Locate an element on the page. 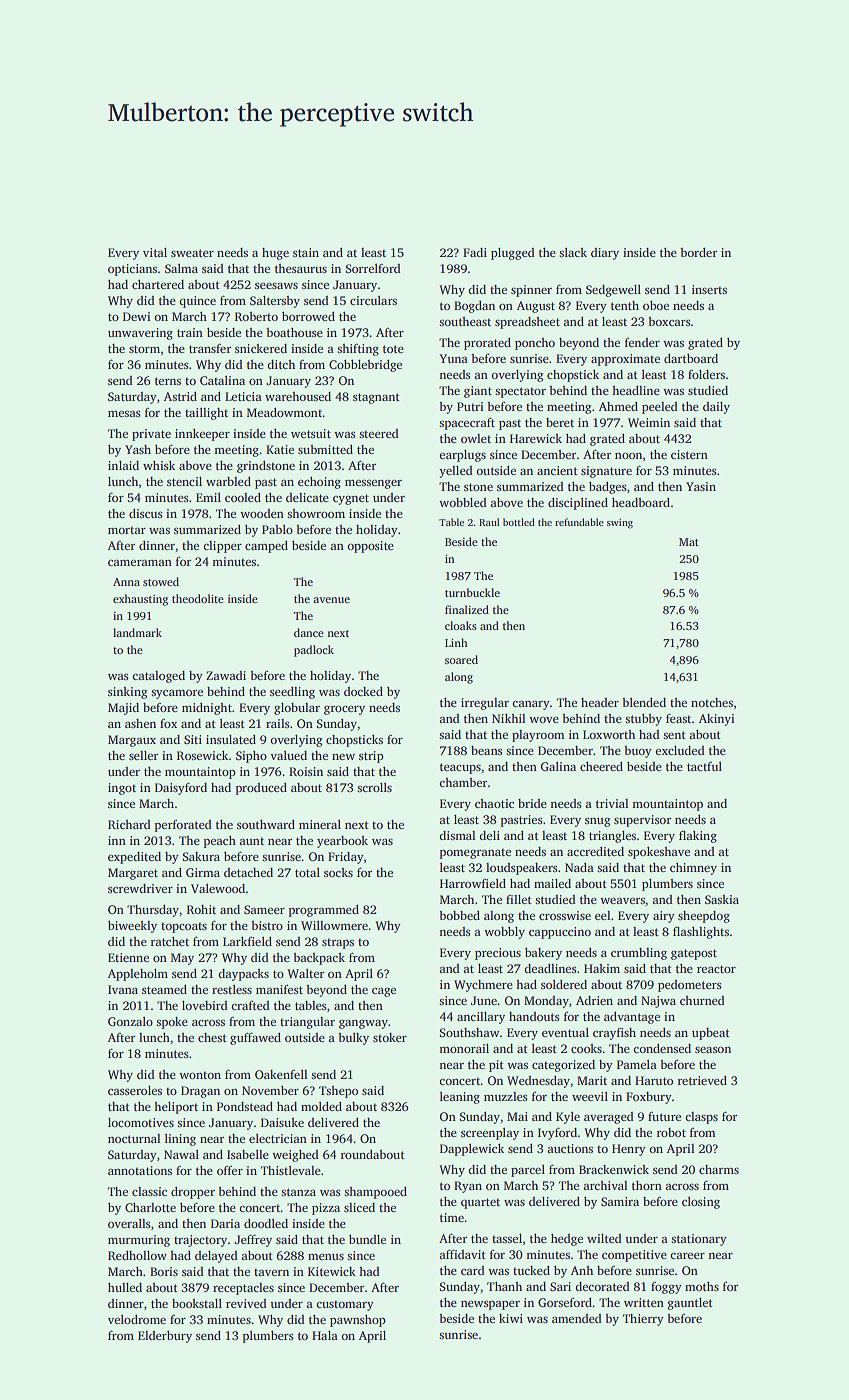 The height and width of the page is (1400, 849). chimney is located at coordinates (693, 869).
